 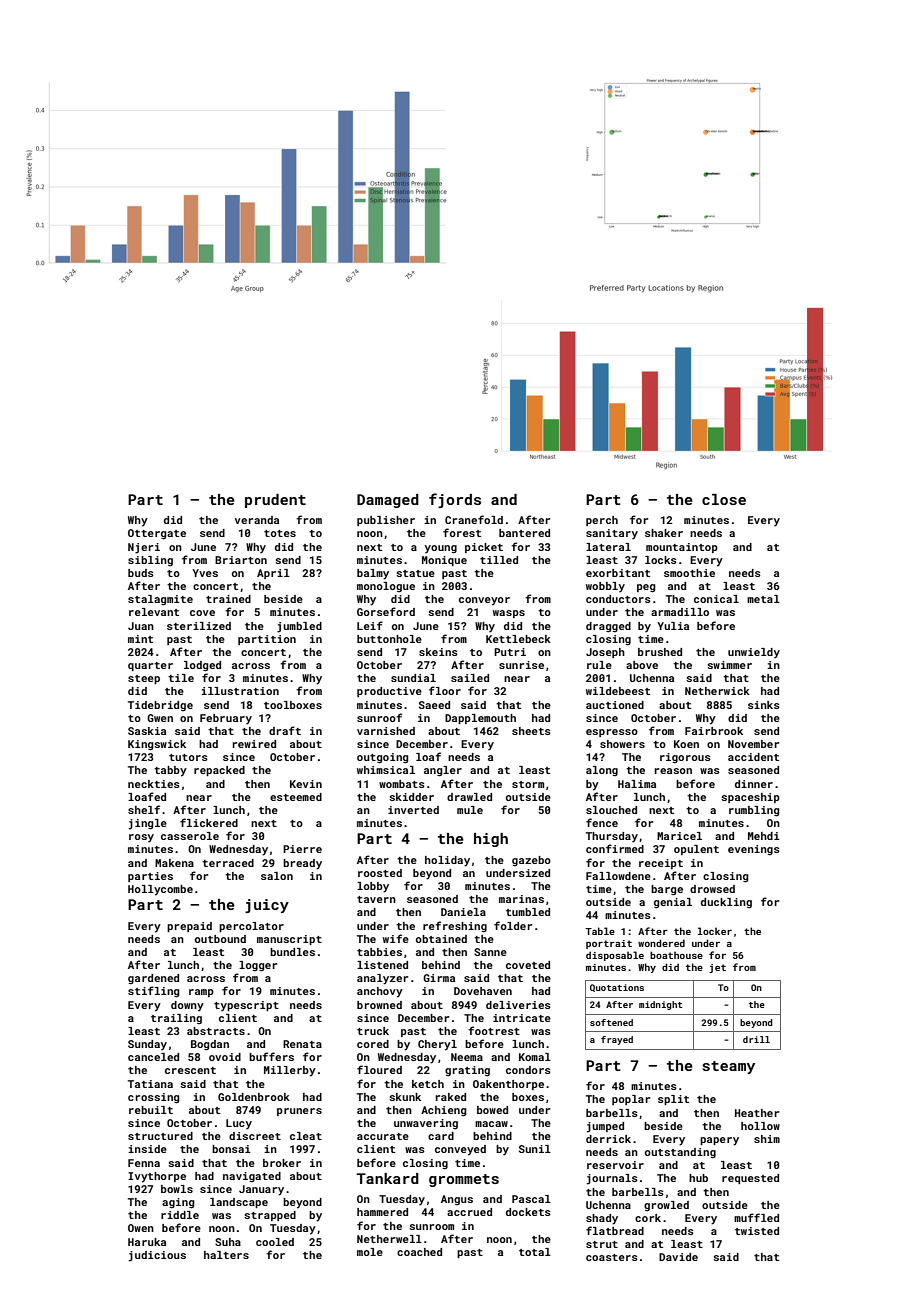 I want to click on unwieldy, so click(x=754, y=653).
